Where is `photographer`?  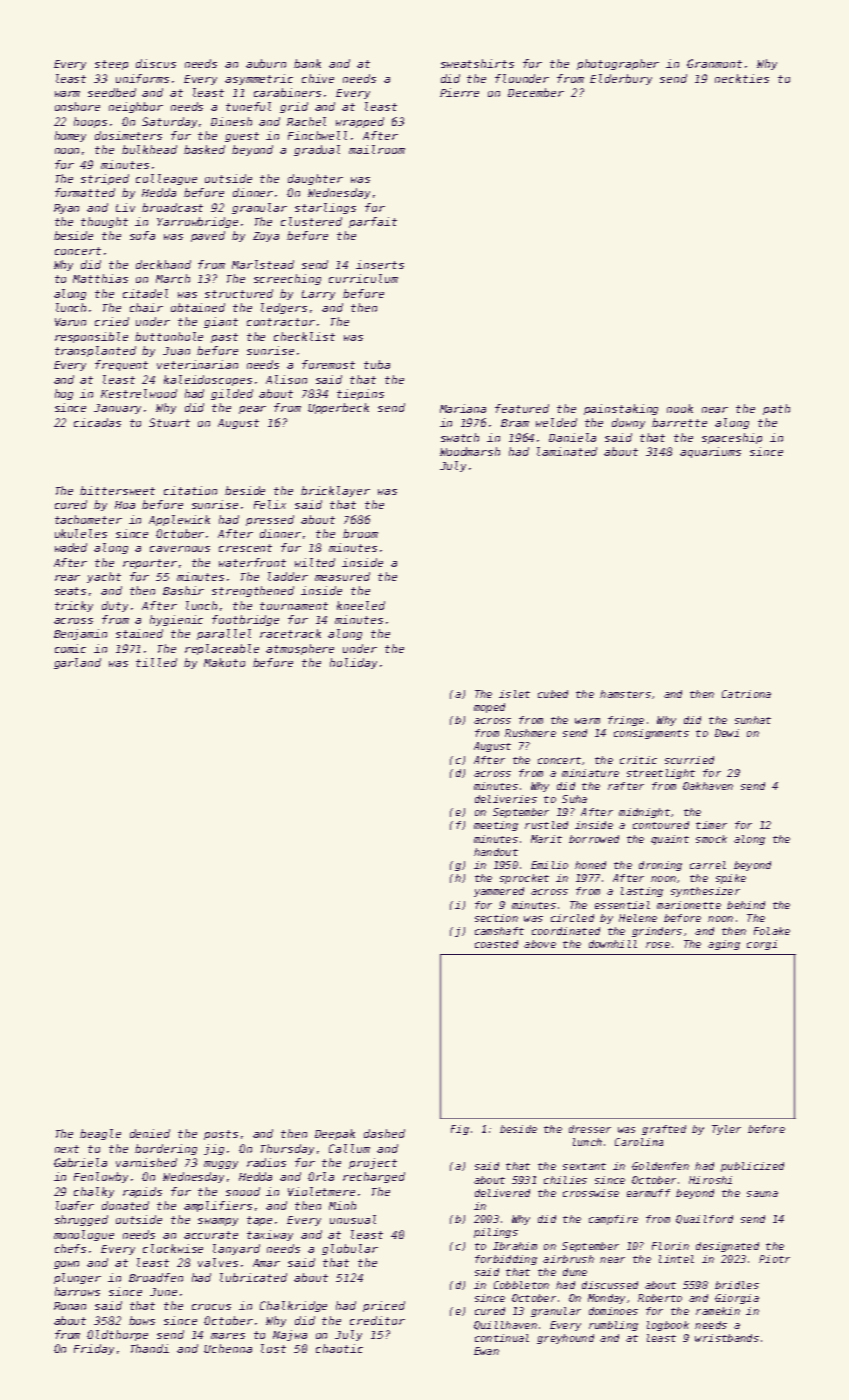 photographer is located at coordinates (618, 64).
